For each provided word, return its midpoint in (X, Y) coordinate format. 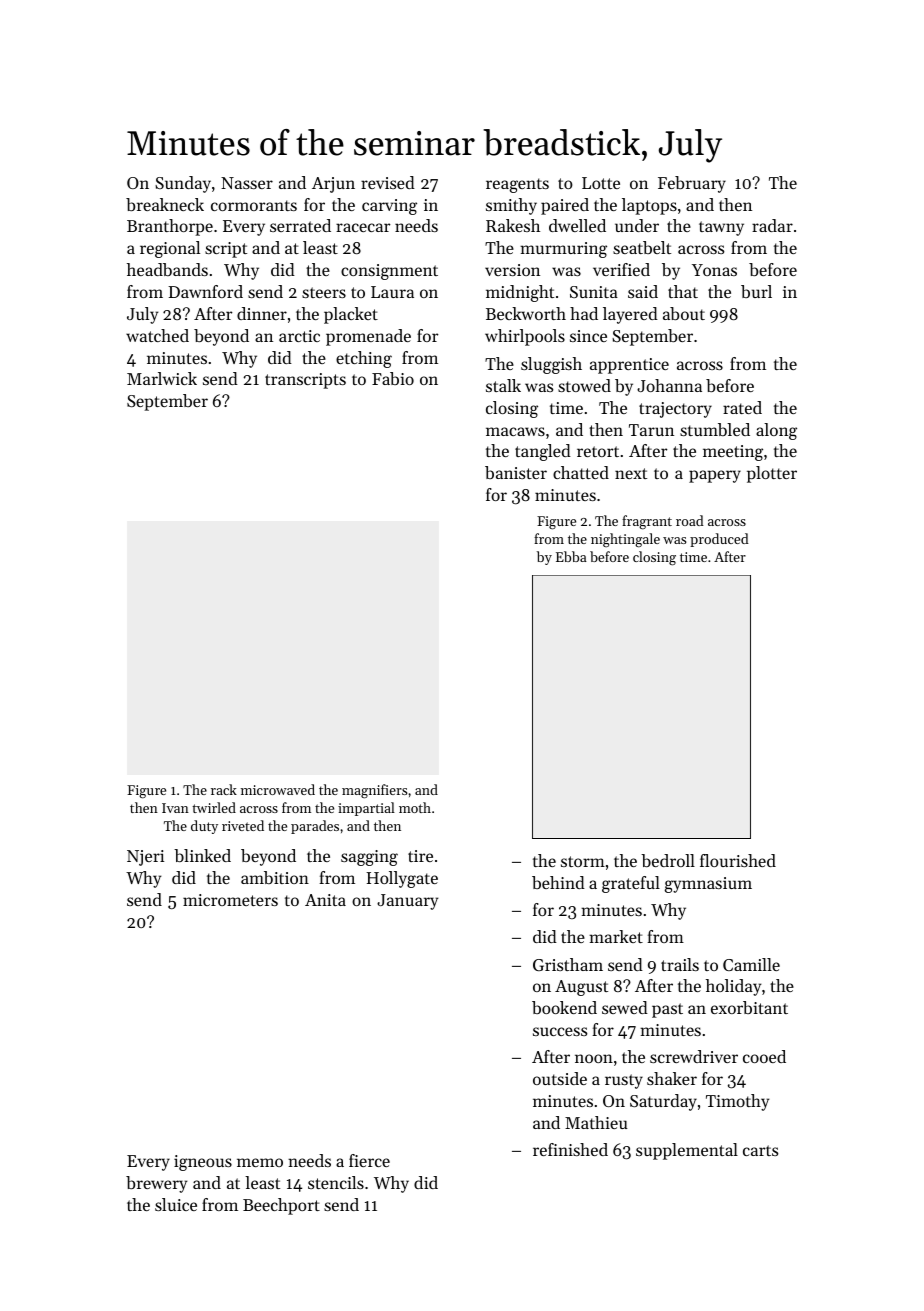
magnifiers (374, 791)
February (692, 184)
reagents (517, 185)
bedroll (668, 860)
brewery (156, 1184)
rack (224, 789)
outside (560, 1078)
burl (756, 291)
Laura (392, 292)
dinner (262, 313)
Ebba (571, 556)
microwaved (278, 789)
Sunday (183, 184)
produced (719, 540)
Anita (325, 900)
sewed (625, 1007)
